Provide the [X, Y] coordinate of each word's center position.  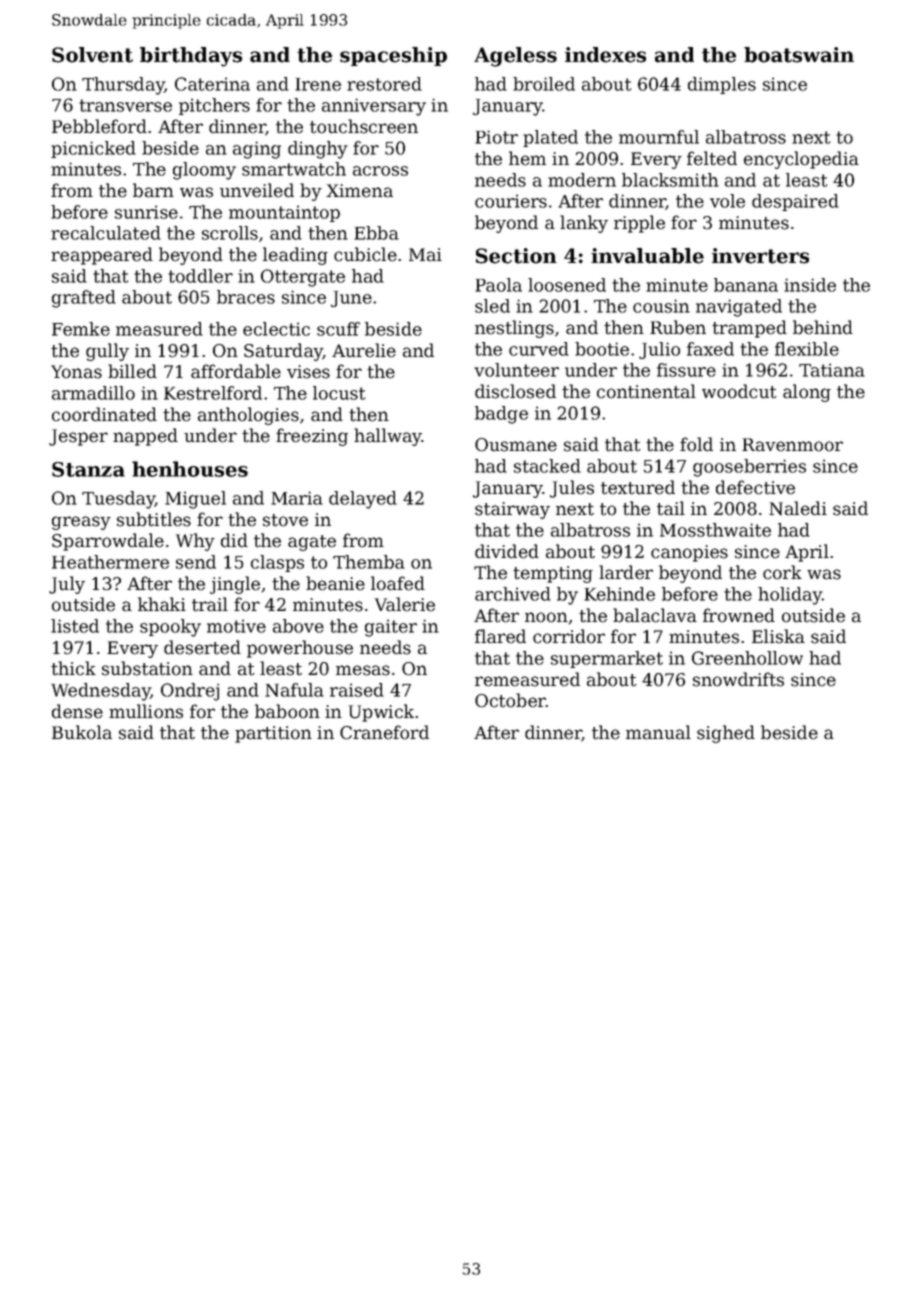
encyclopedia [801, 160]
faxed [710, 349]
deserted [202, 647]
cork [782, 572]
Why [195, 542]
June [351, 299]
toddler [200, 276]
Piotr [496, 137]
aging [257, 150]
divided [507, 551]
